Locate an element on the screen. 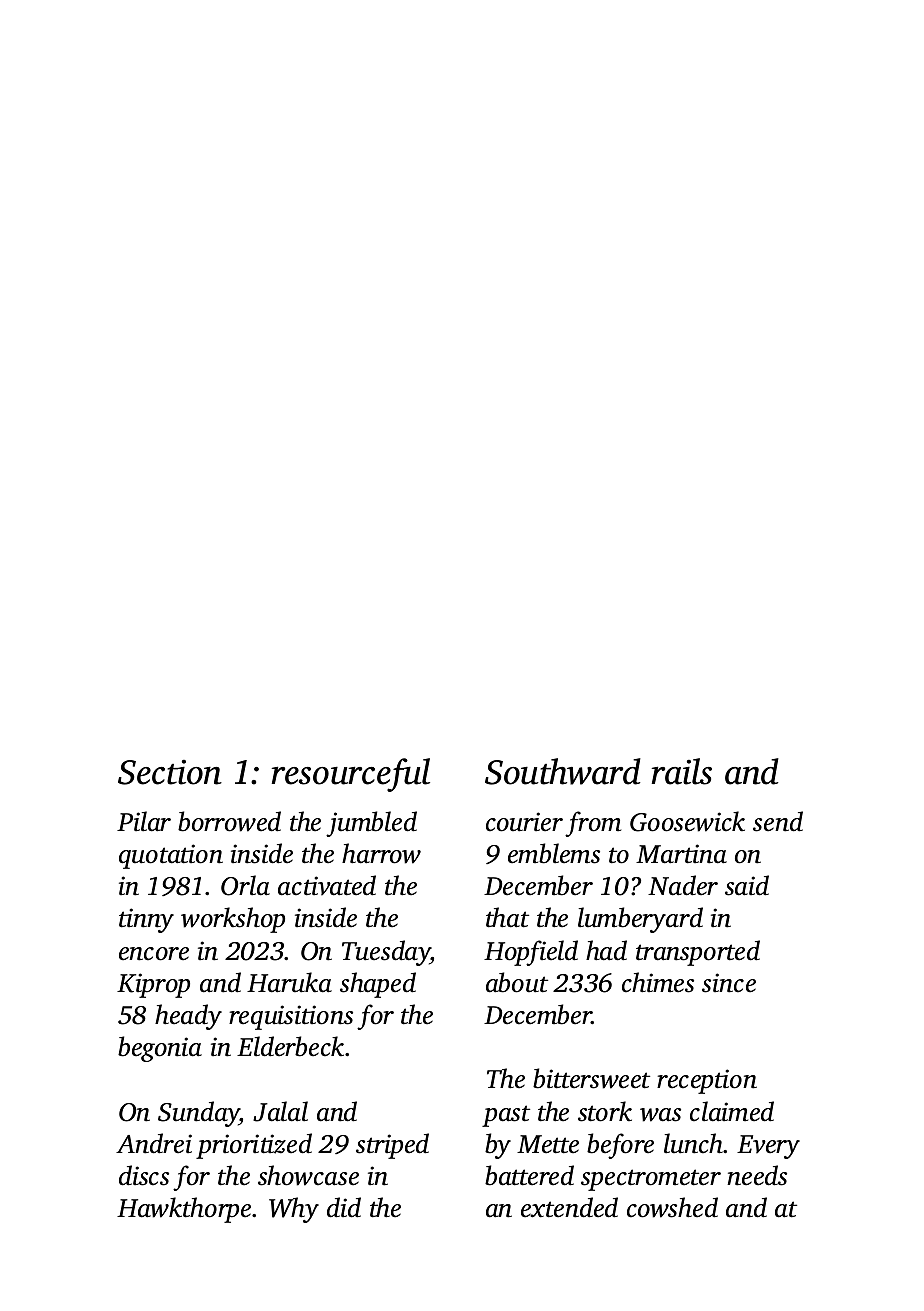 The height and width of the screenshot is (1311, 924). since is located at coordinates (729, 983).
